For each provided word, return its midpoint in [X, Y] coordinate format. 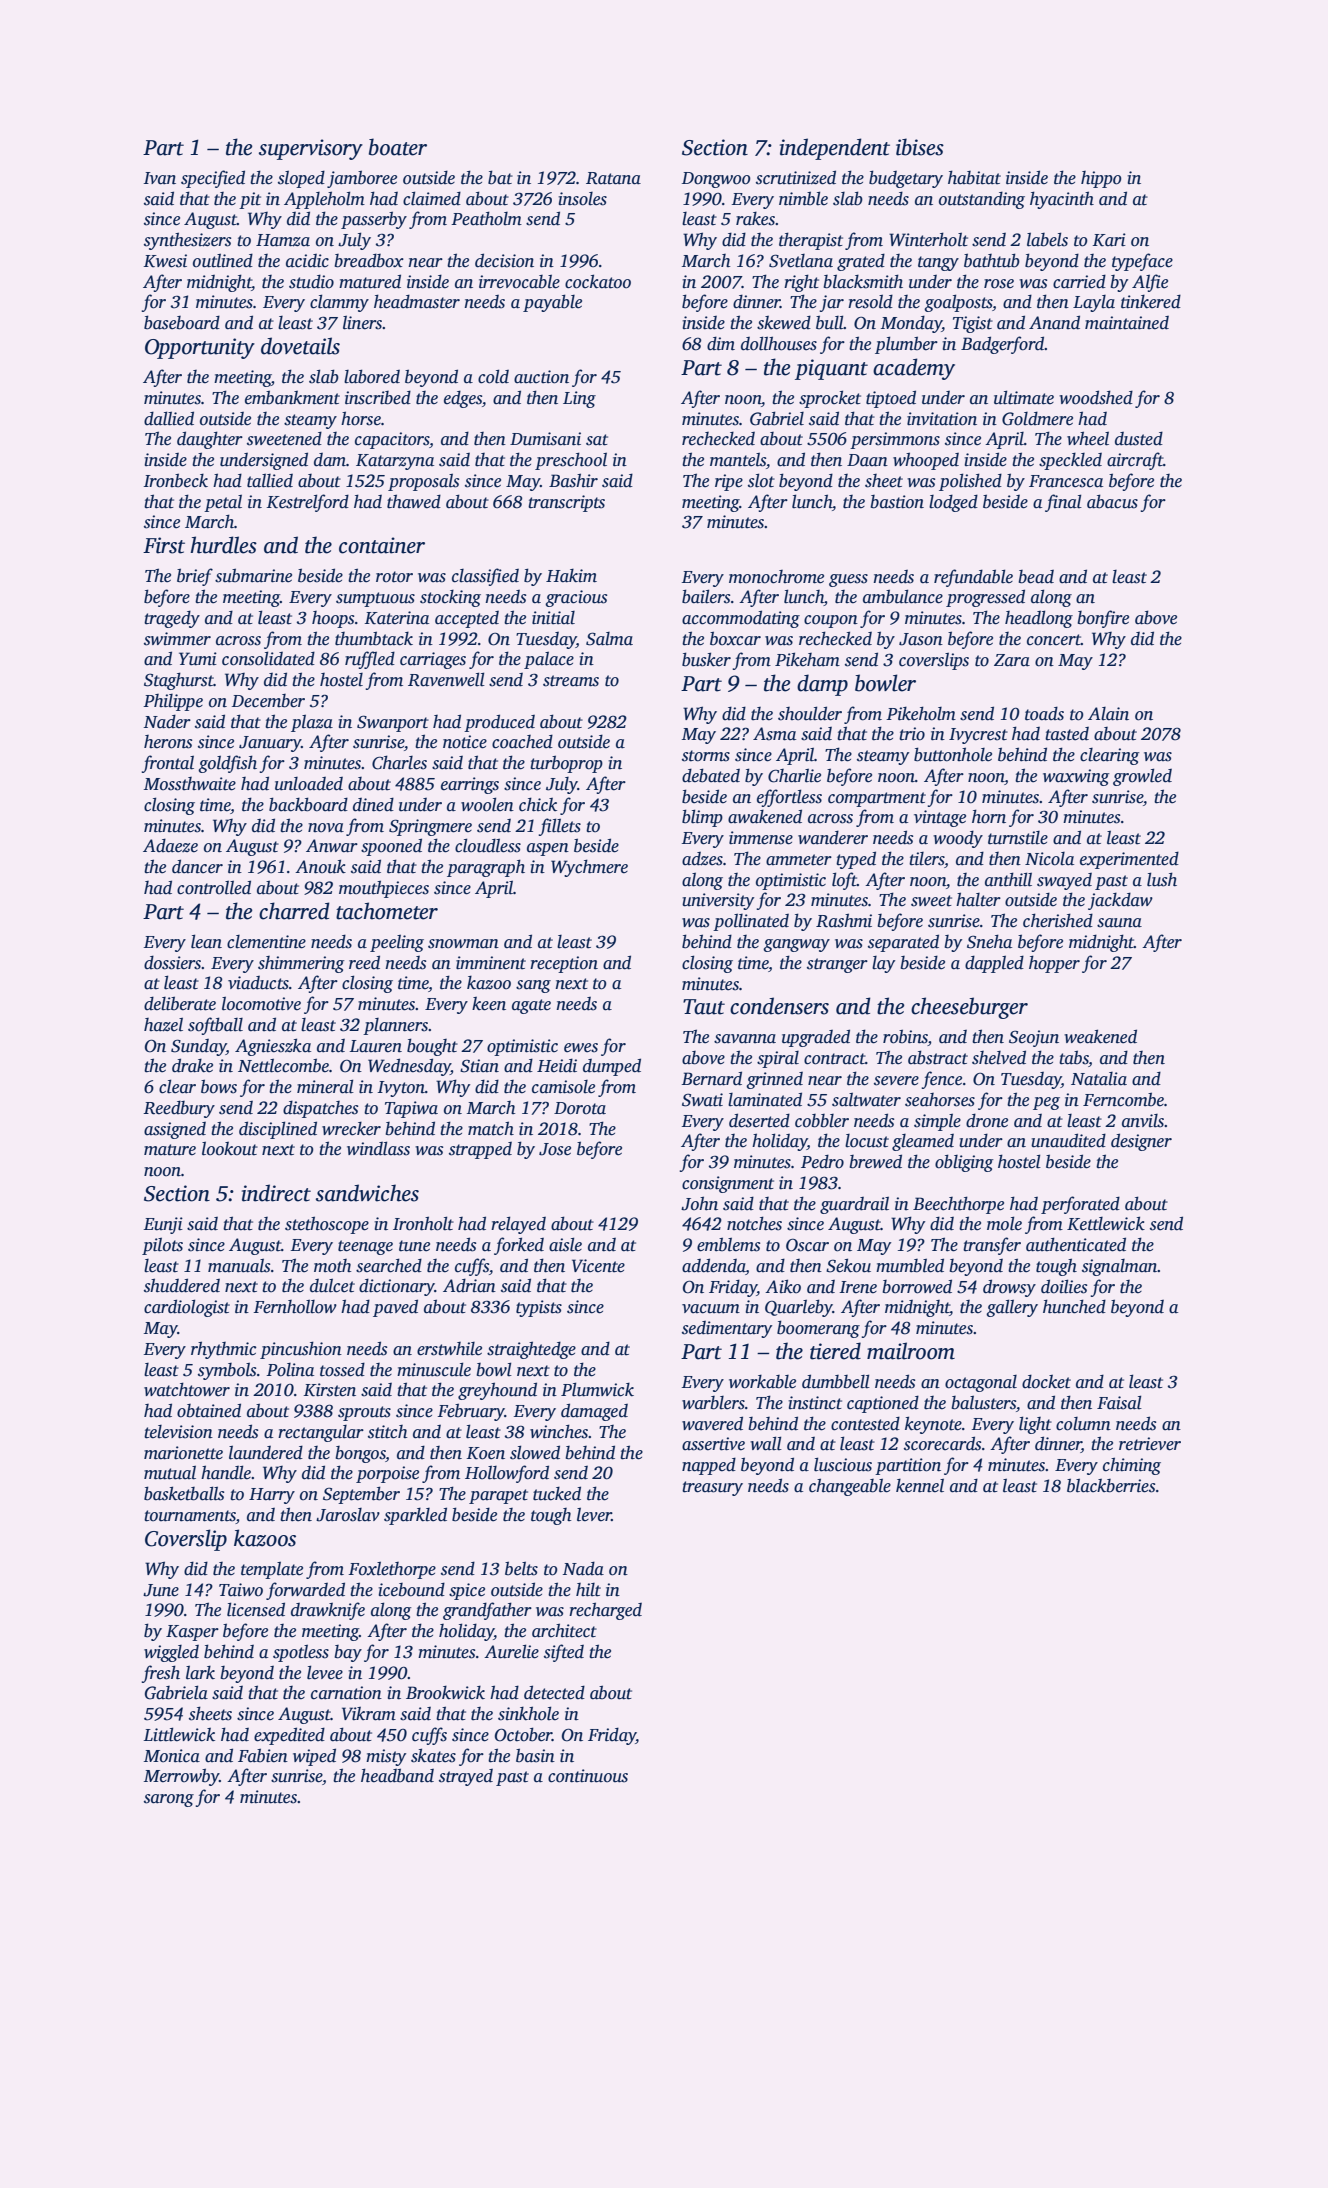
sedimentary [727, 1329]
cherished [1058, 920]
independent [835, 149]
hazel [163, 1024]
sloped [301, 179]
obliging [964, 1163]
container [382, 545]
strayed [466, 1777]
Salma [609, 639]
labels [1047, 239]
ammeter [799, 860]
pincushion [301, 1350]
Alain [1108, 714]
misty [386, 1757]
